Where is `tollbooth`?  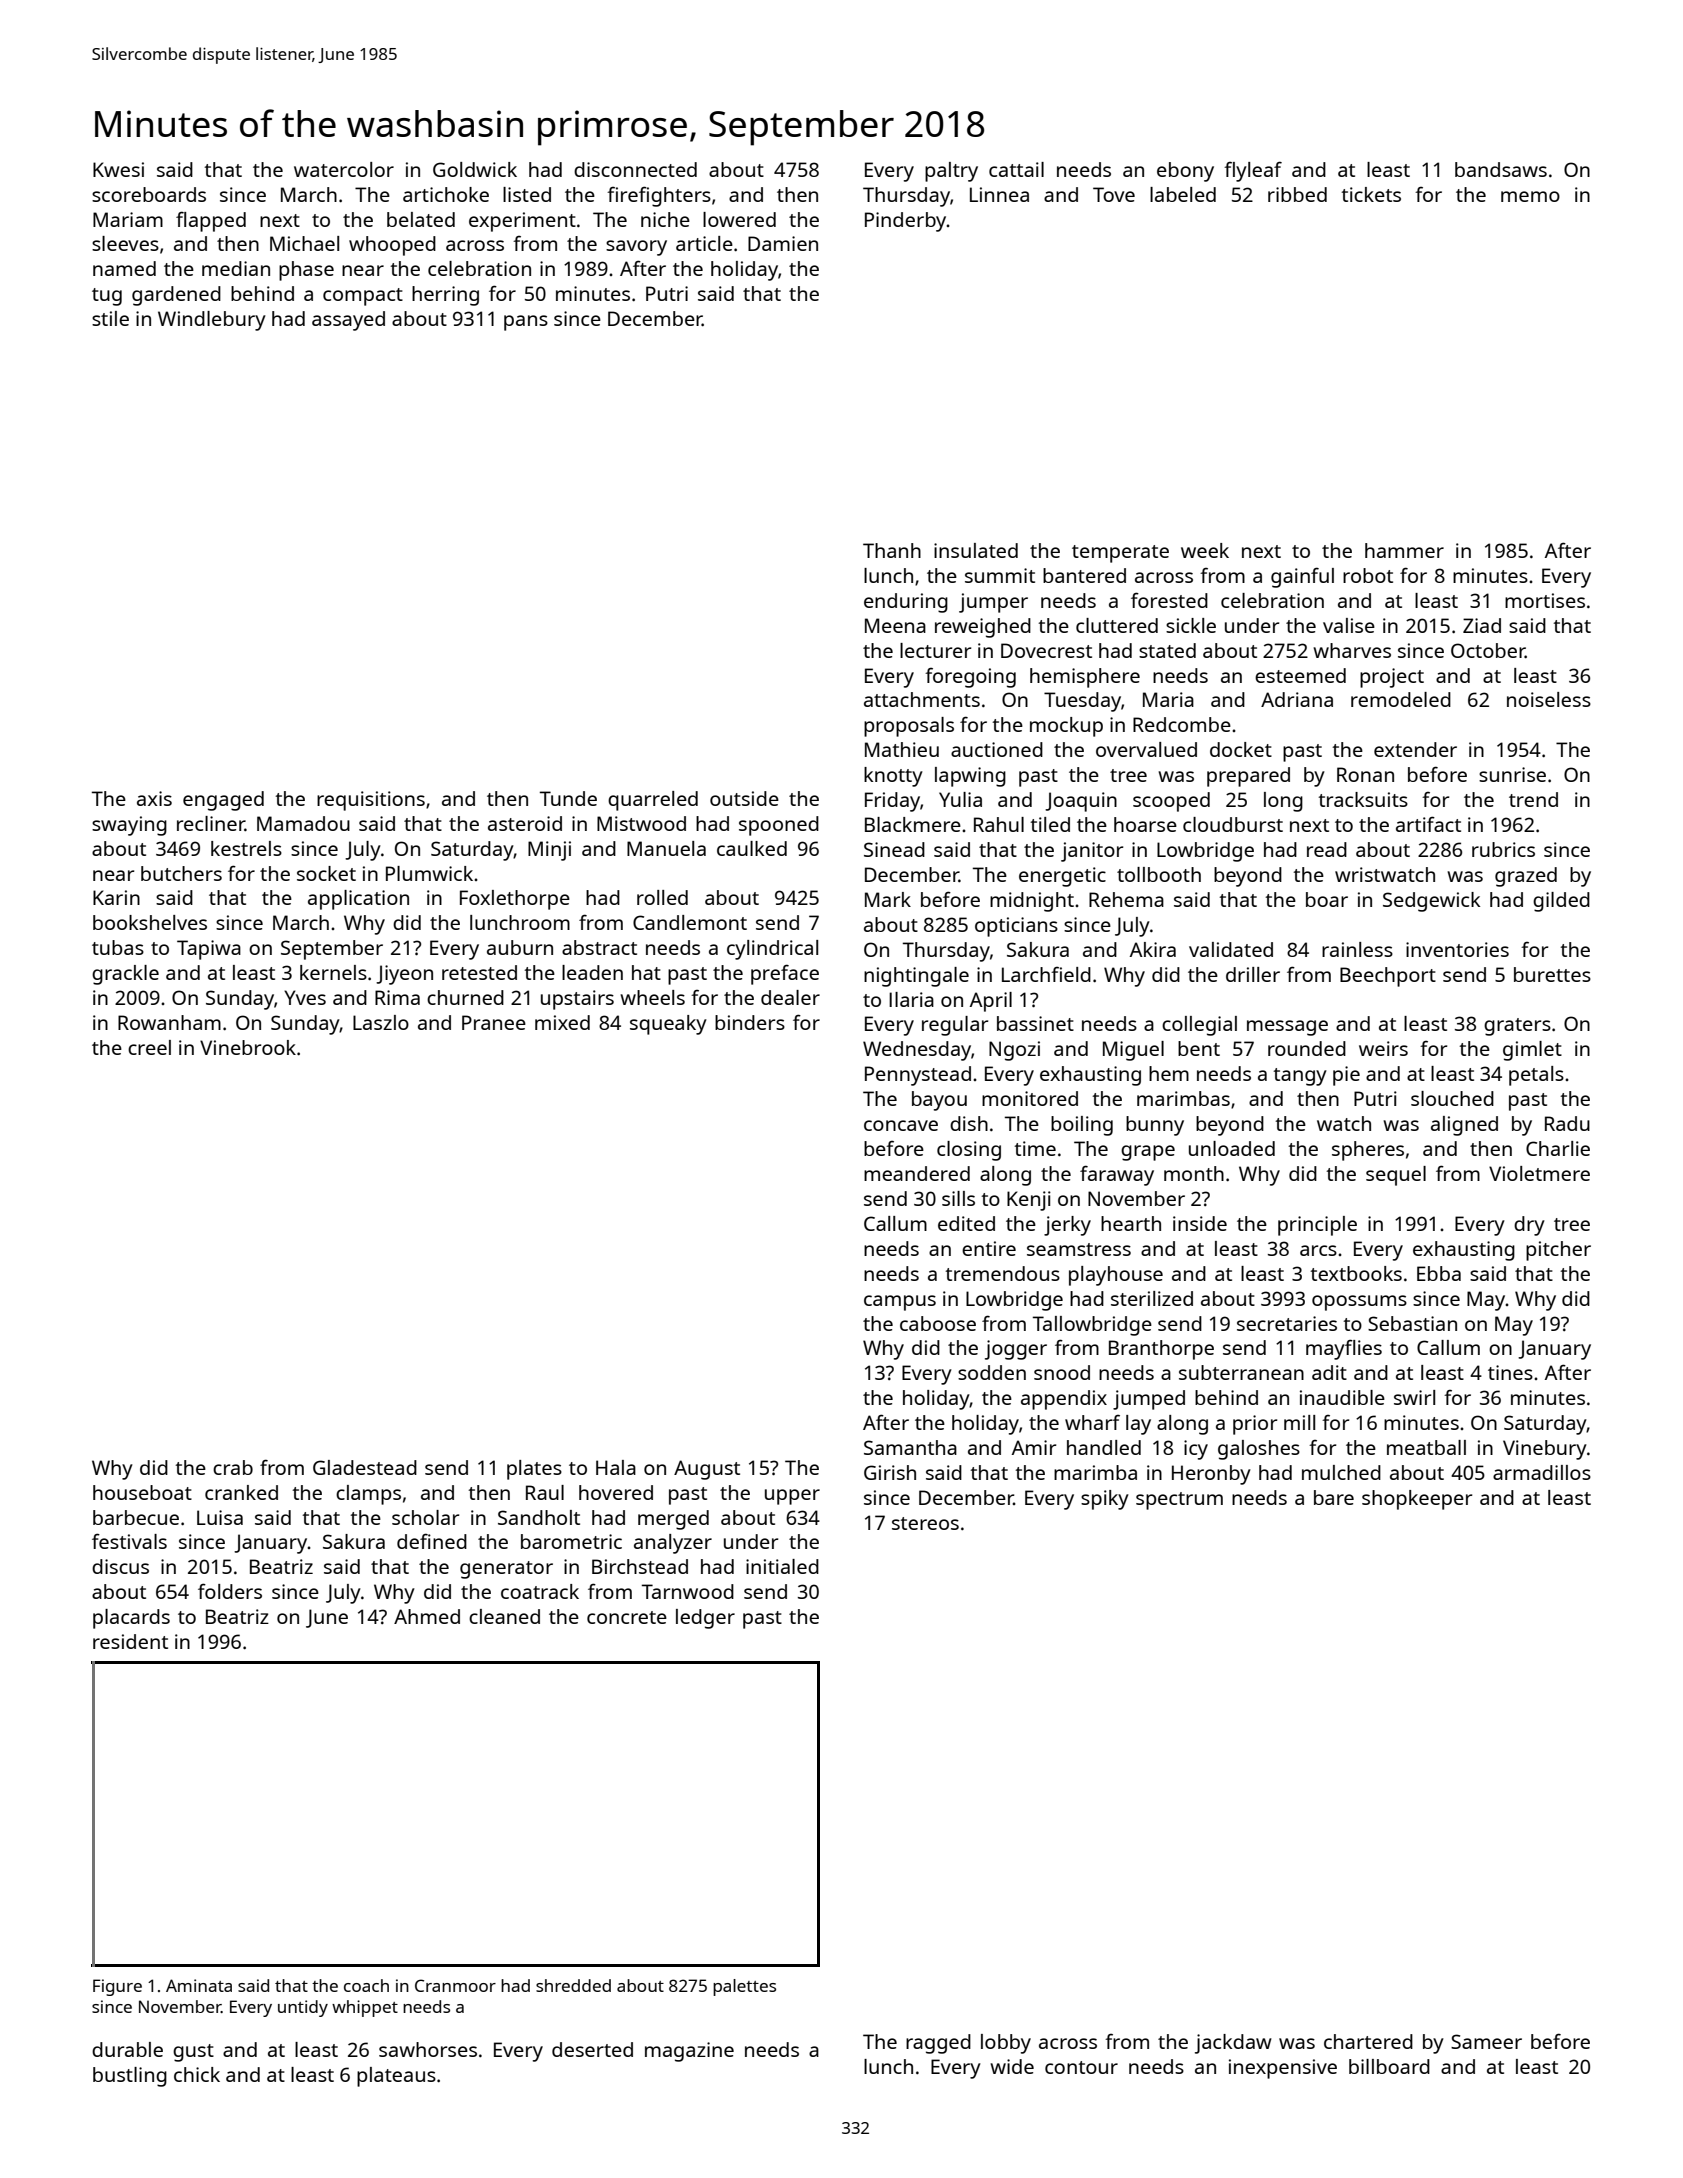
tollbooth is located at coordinates (1159, 874).
